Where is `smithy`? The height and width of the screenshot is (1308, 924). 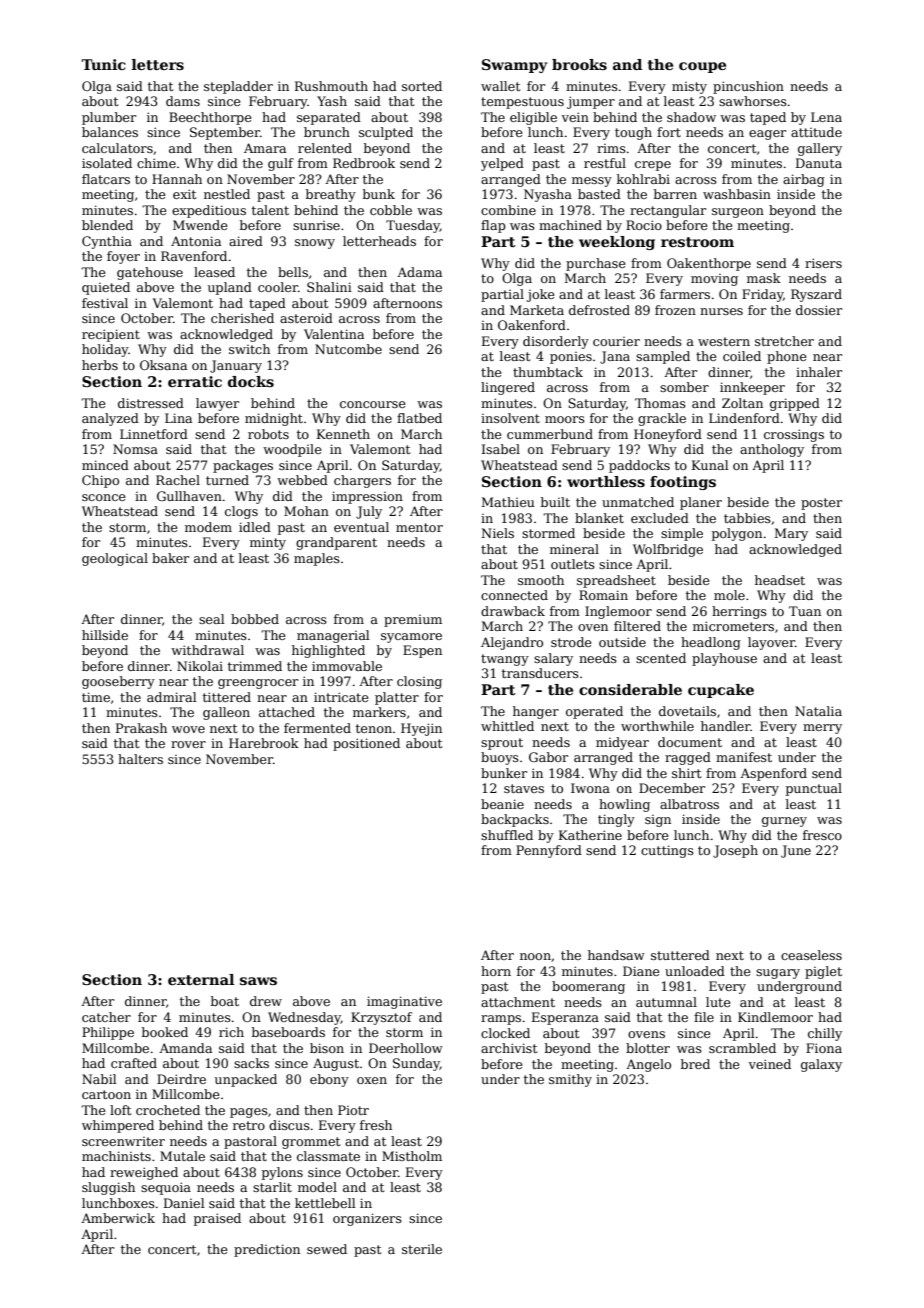 smithy is located at coordinates (570, 1080).
